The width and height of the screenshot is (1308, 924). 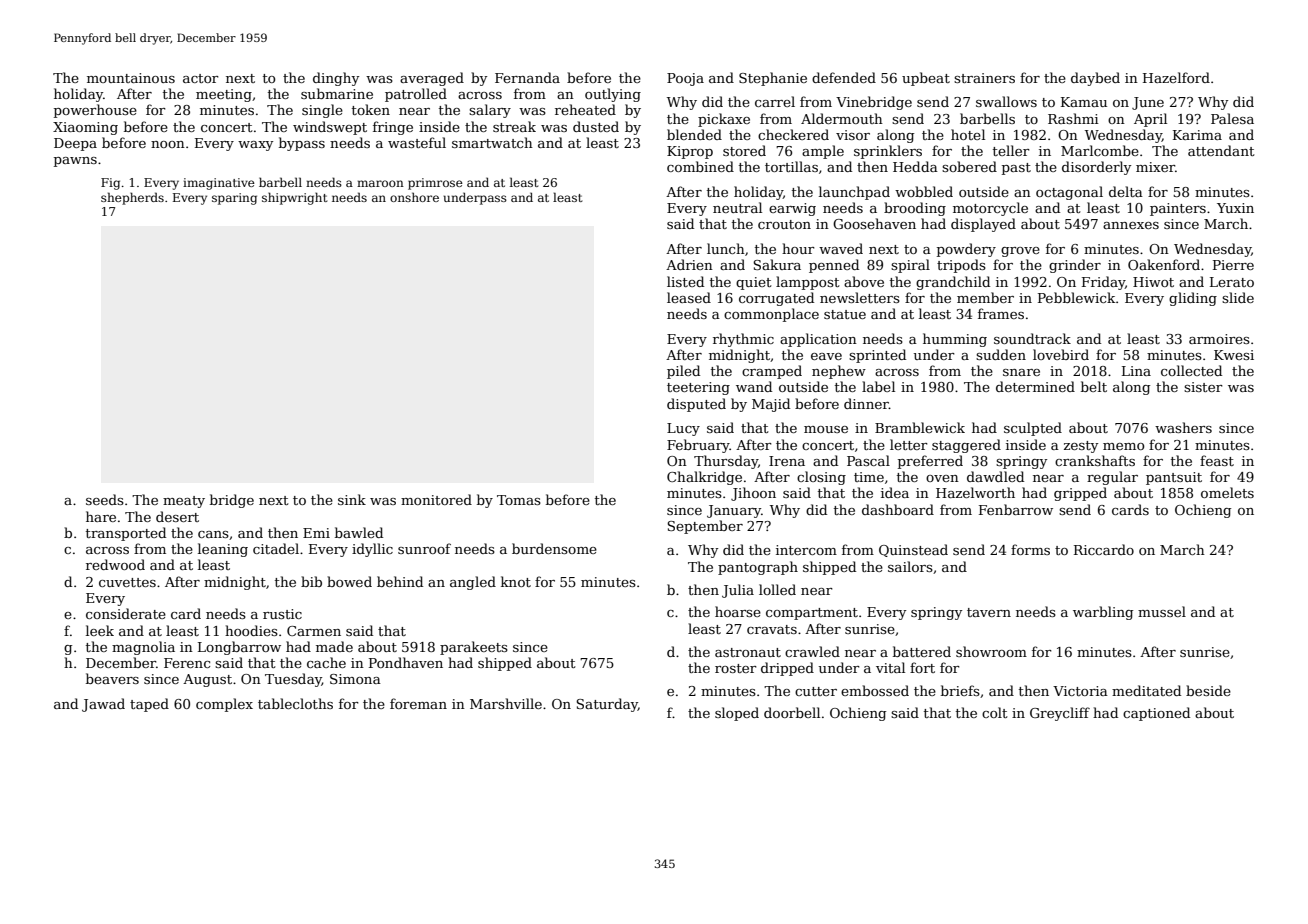 I want to click on Greycliff, so click(x=1060, y=714).
